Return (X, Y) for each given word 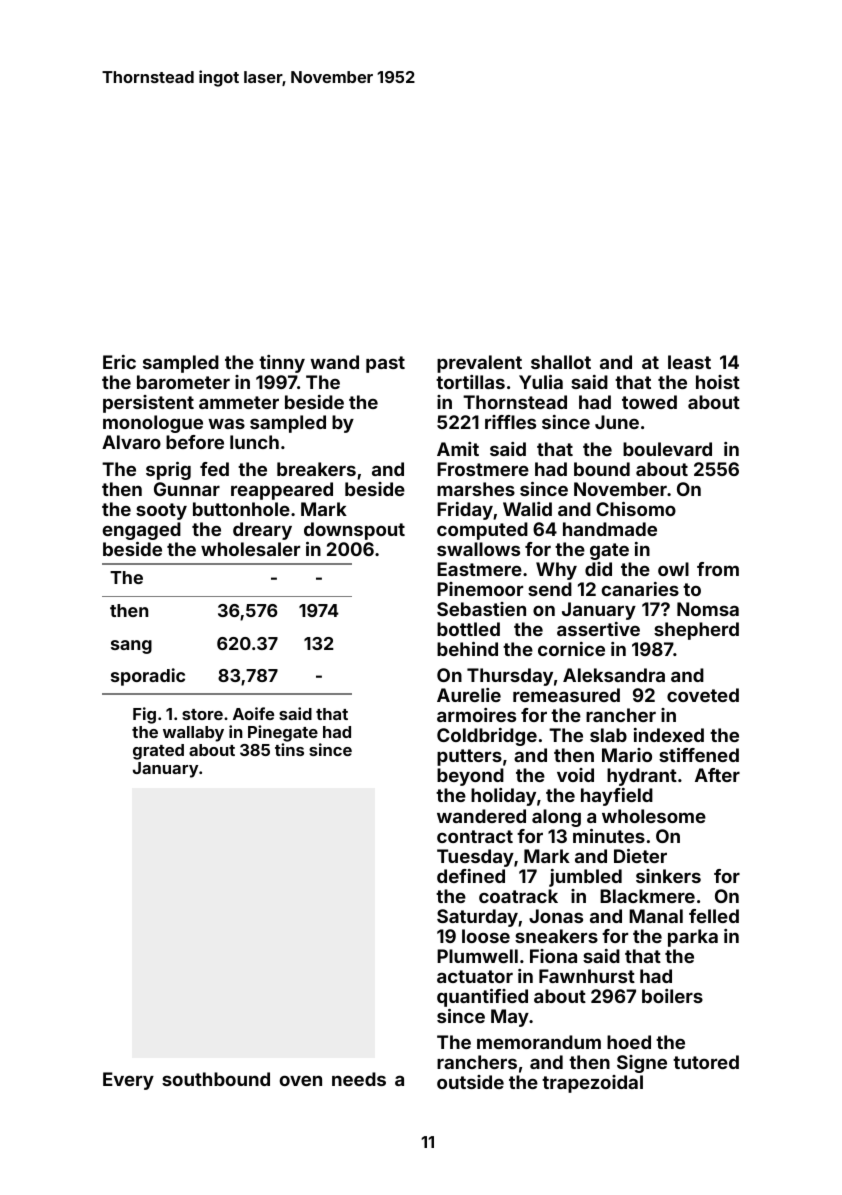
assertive (598, 629)
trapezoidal (592, 1084)
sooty (161, 511)
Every (128, 1081)
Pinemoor (480, 589)
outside (470, 1082)
